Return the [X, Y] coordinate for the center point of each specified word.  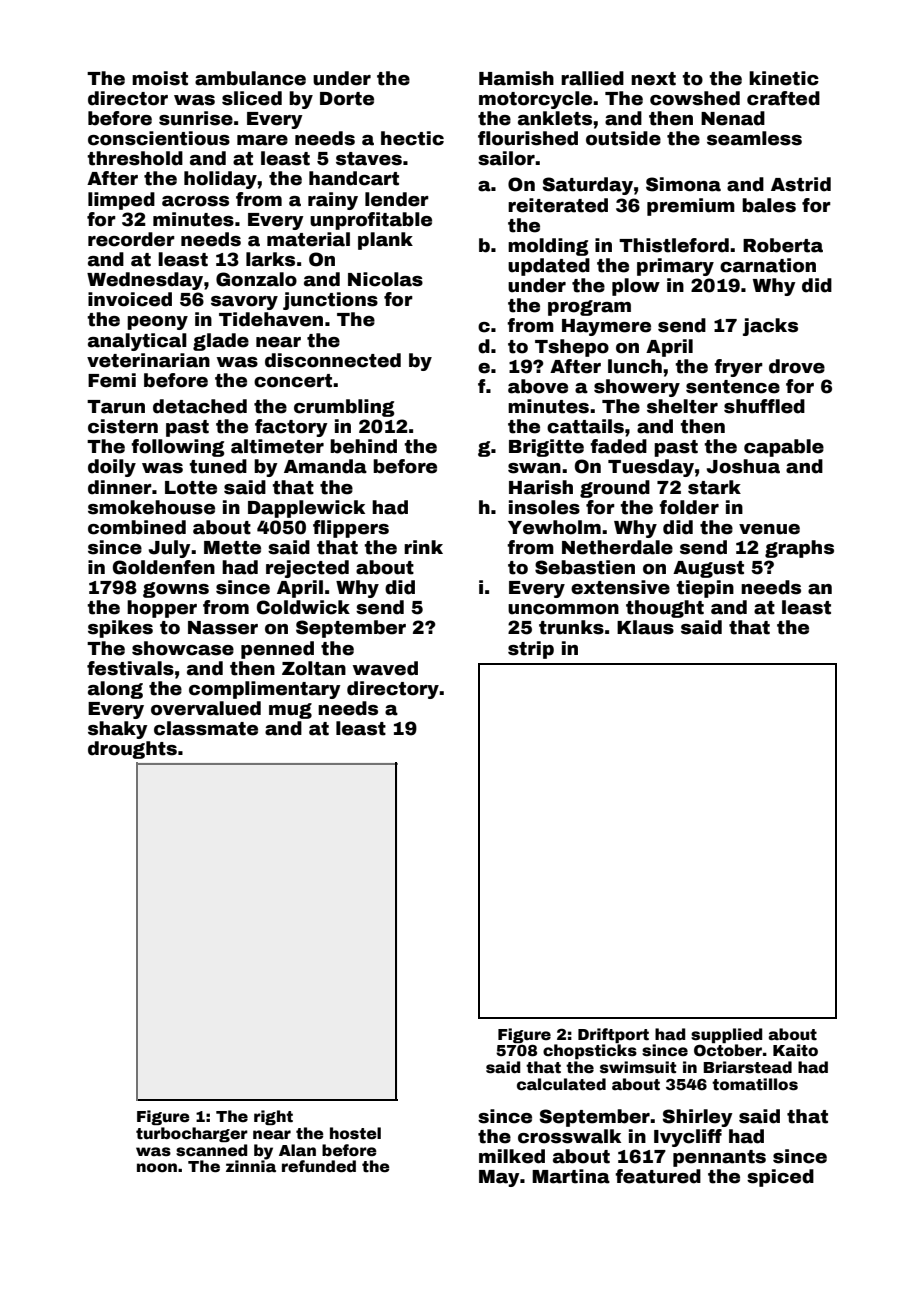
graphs [799, 549]
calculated [561, 1084]
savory [244, 303]
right [273, 1117]
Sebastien [585, 567]
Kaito [795, 1050]
